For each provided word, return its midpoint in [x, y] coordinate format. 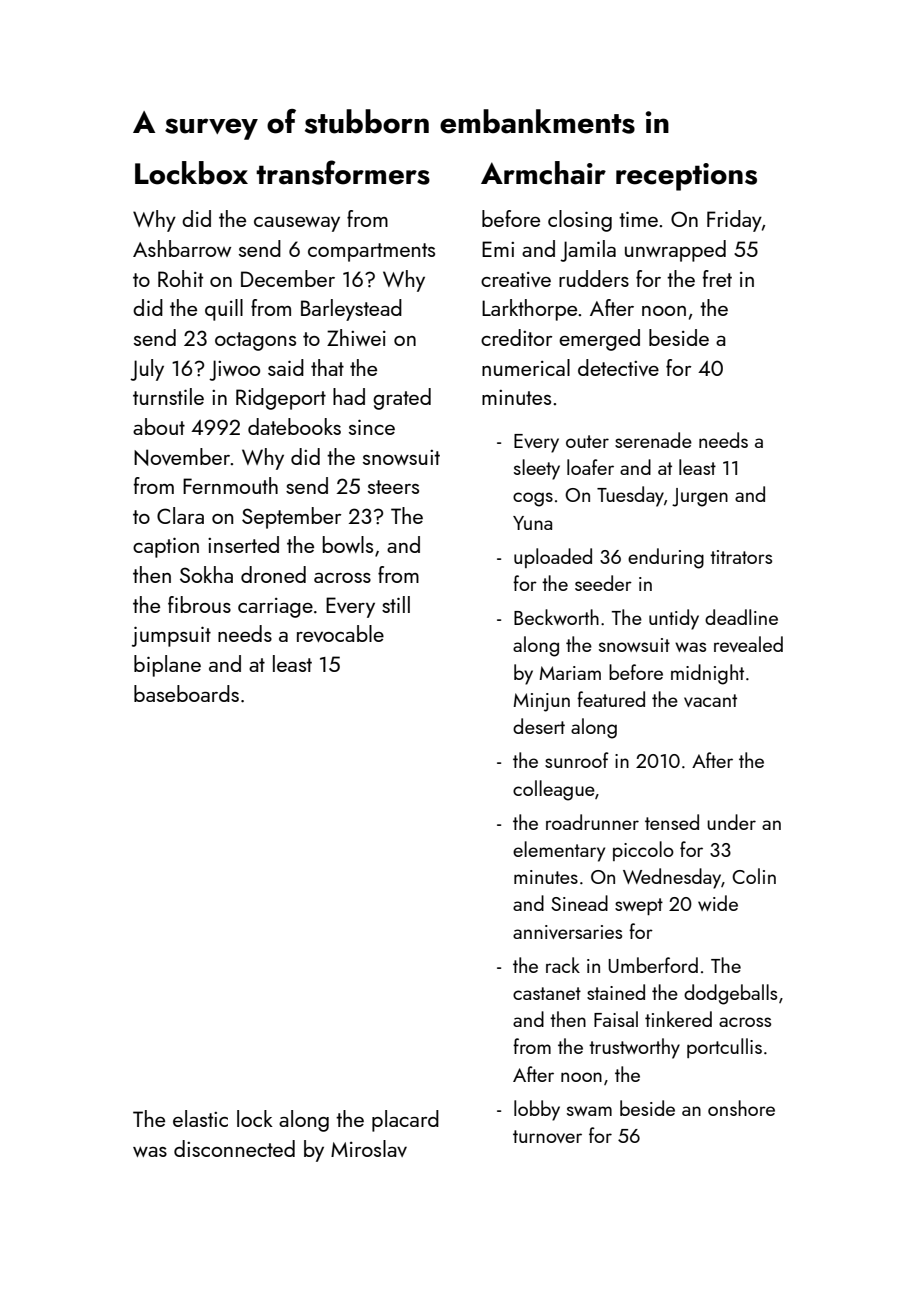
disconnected [234, 1148]
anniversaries [567, 932]
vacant [710, 700]
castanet [547, 993]
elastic [200, 1118]
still [396, 604]
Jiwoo [234, 370]
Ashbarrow [182, 248]
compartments [371, 252]
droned [273, 574]
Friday [734, 221]
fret [717, 278]
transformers [343, 172]
